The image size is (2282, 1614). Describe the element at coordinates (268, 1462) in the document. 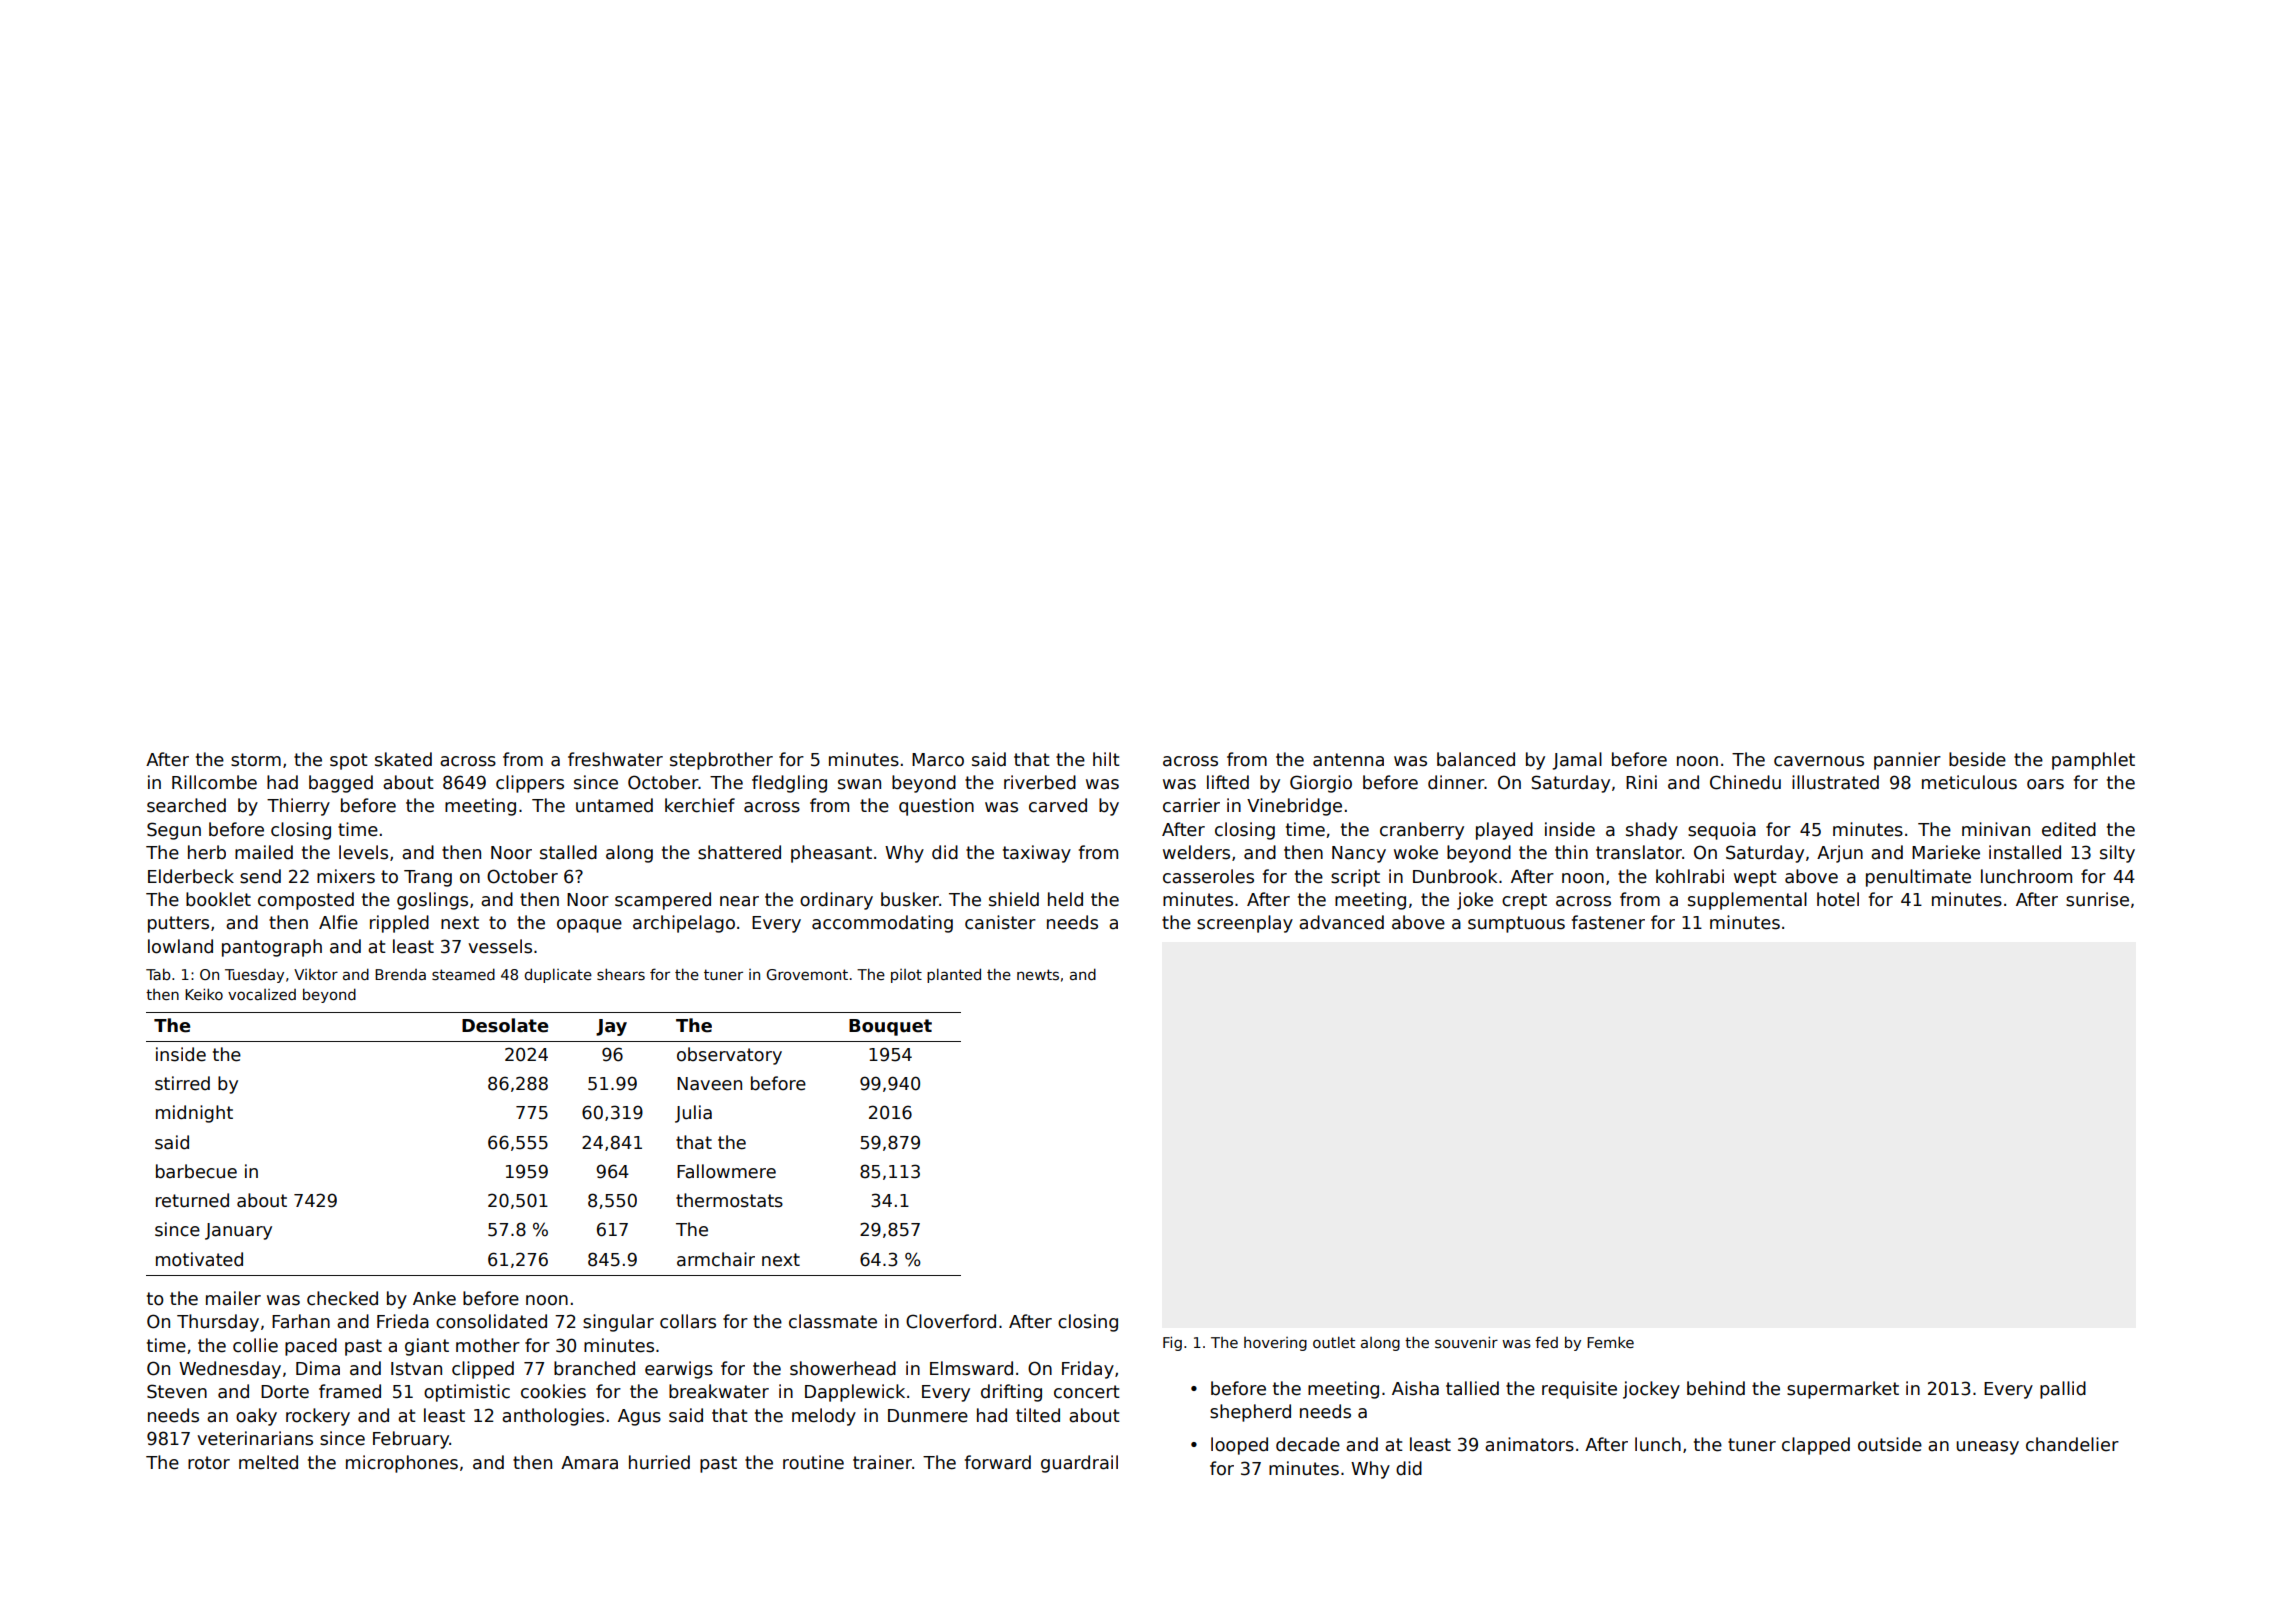

I see `melted` at that location.
